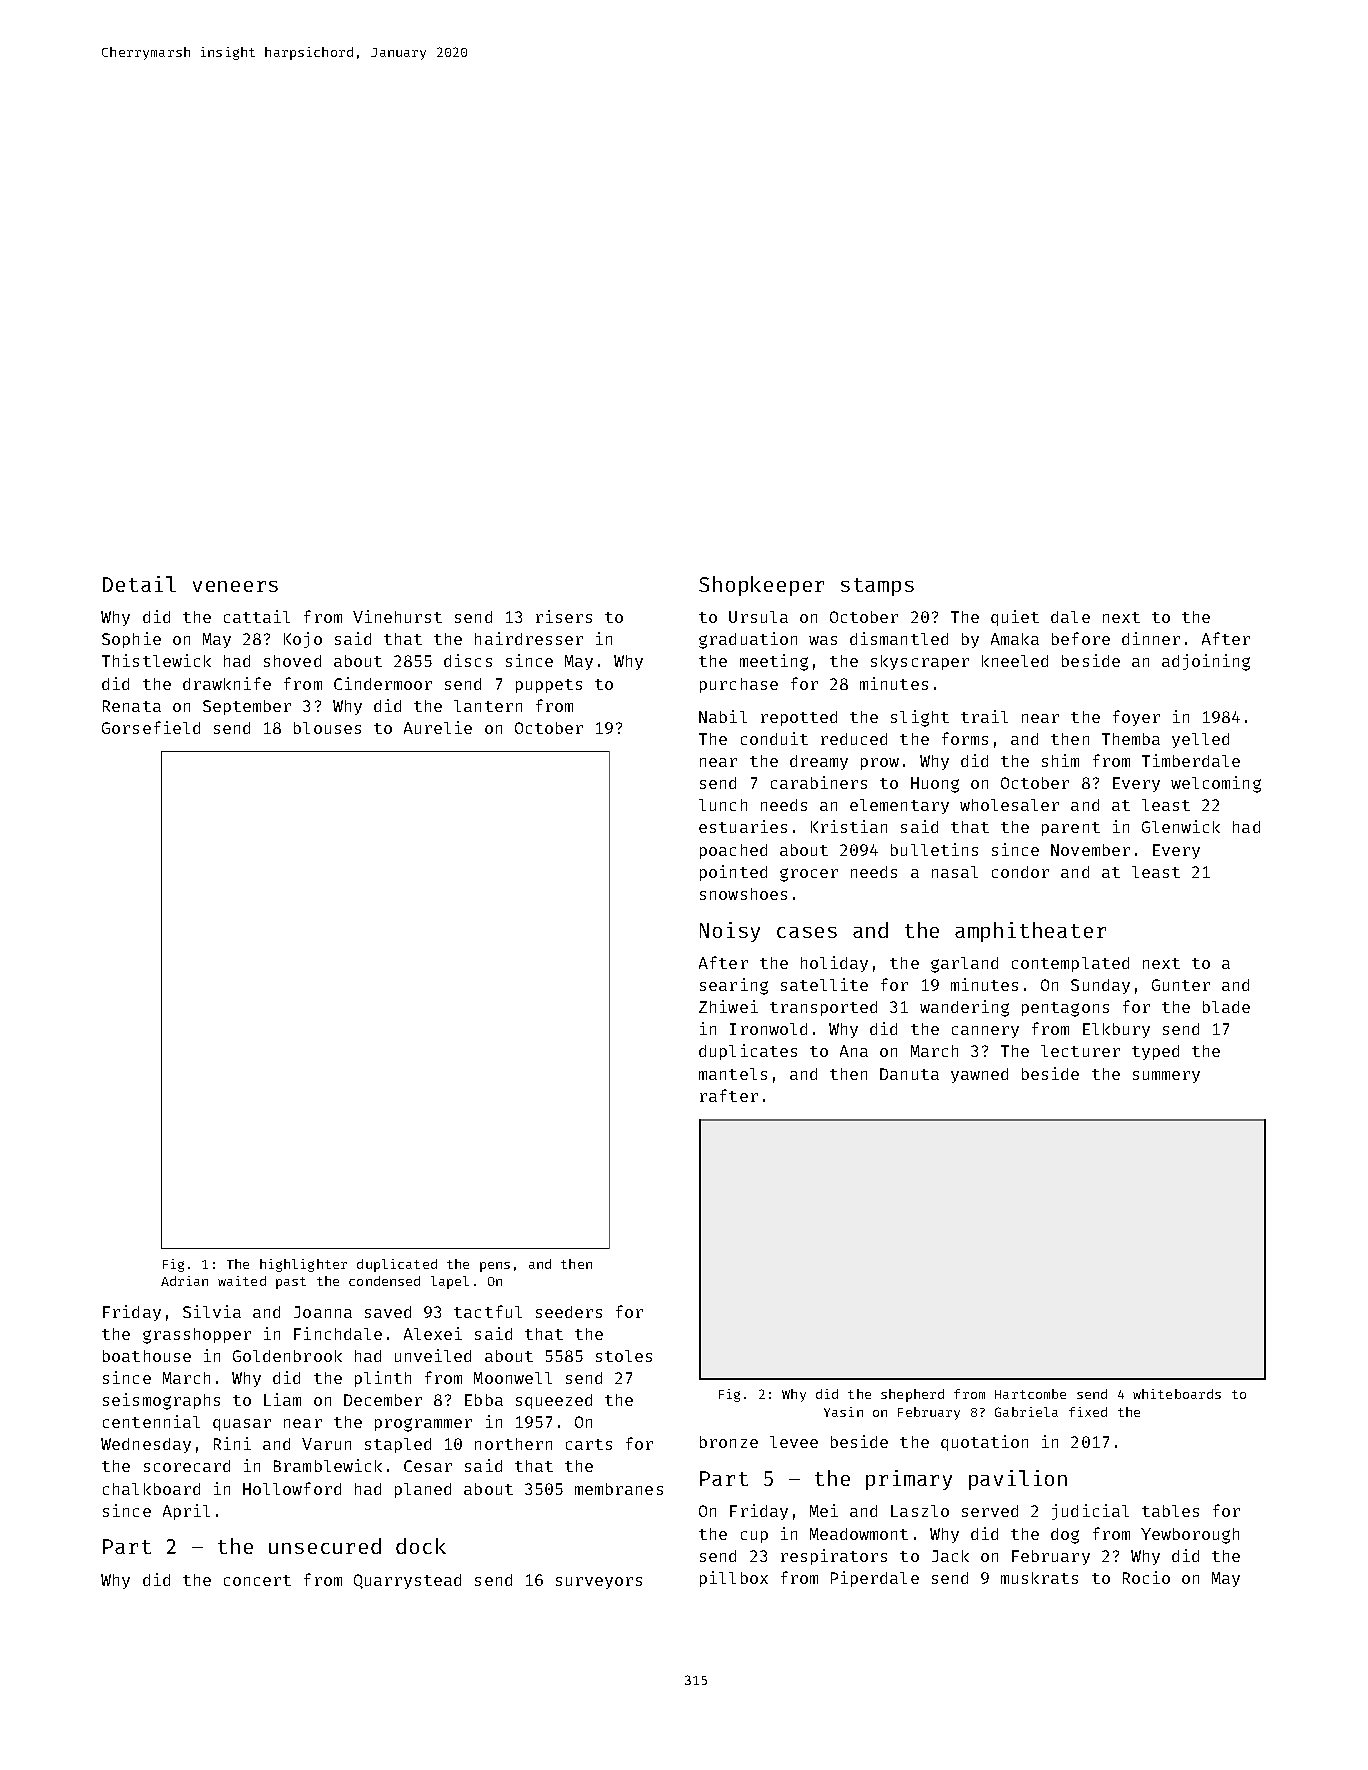 The width and height of the screenshot is (1368, 1770). What do you see at coordinates (184, 1281) in the screenshot?
I see `Adrian` at bounding box center [184, 1281].
